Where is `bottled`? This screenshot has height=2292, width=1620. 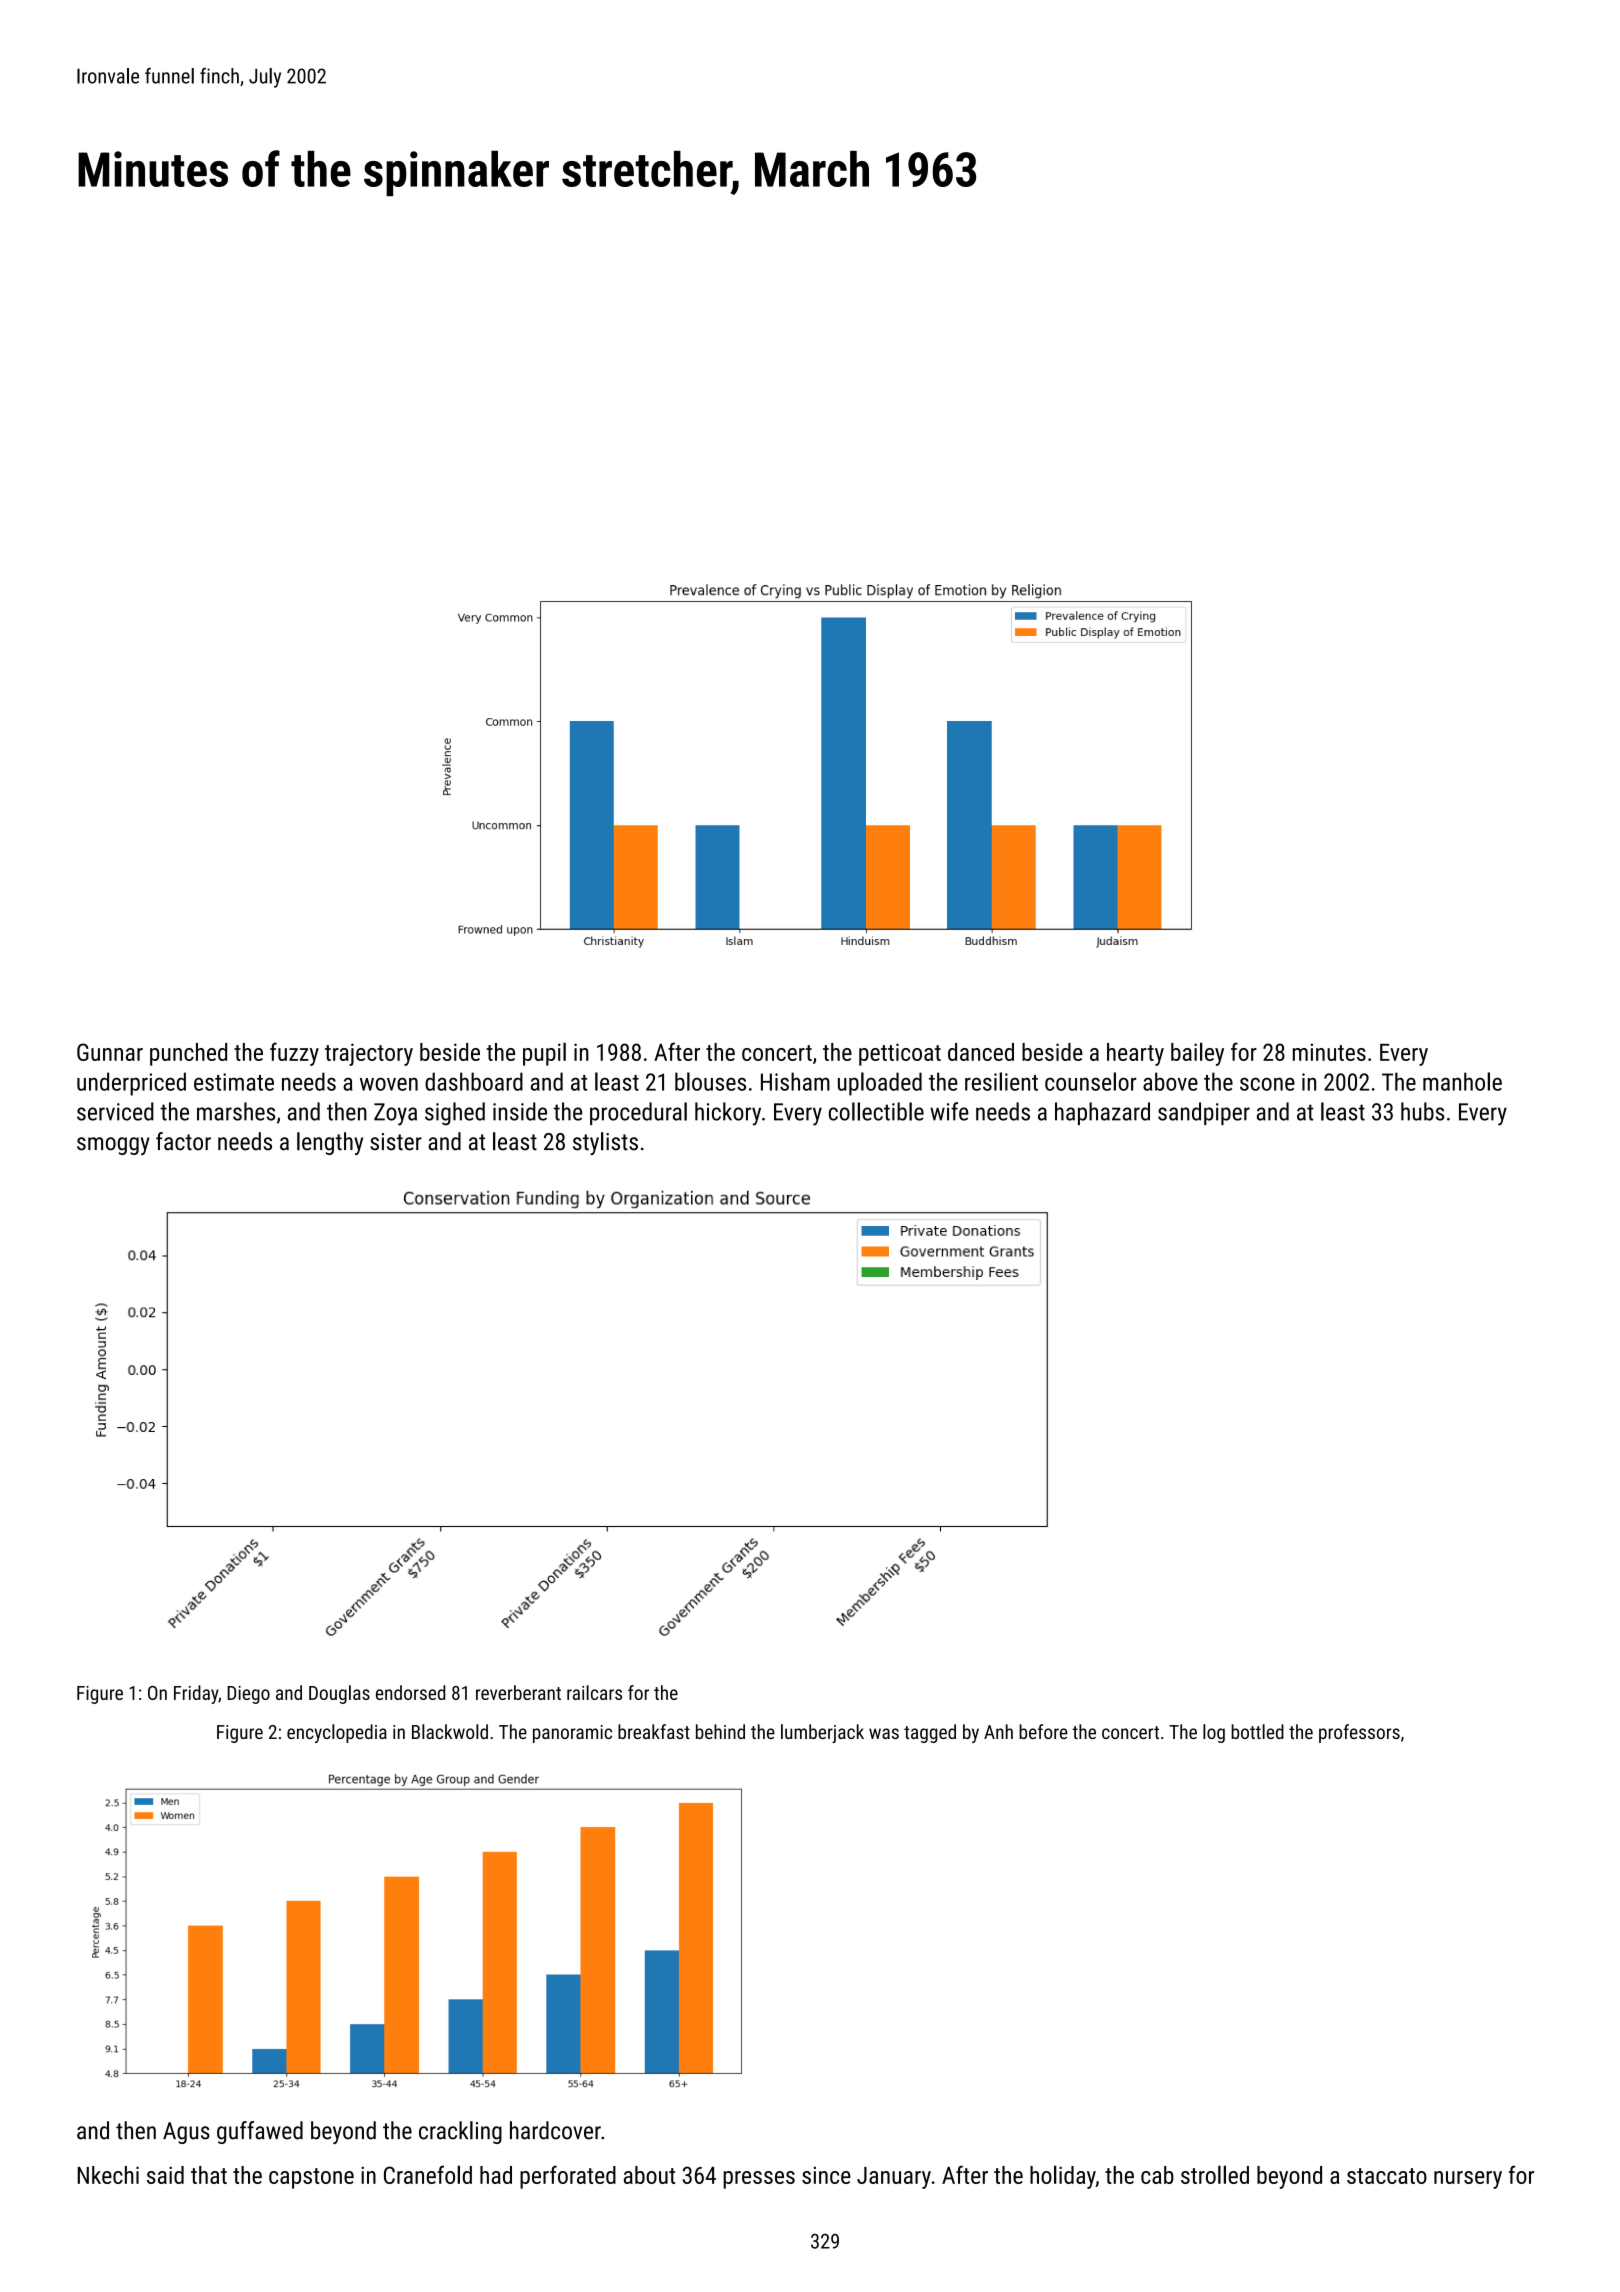 bottled is located at coordinates (1257, 1731).
